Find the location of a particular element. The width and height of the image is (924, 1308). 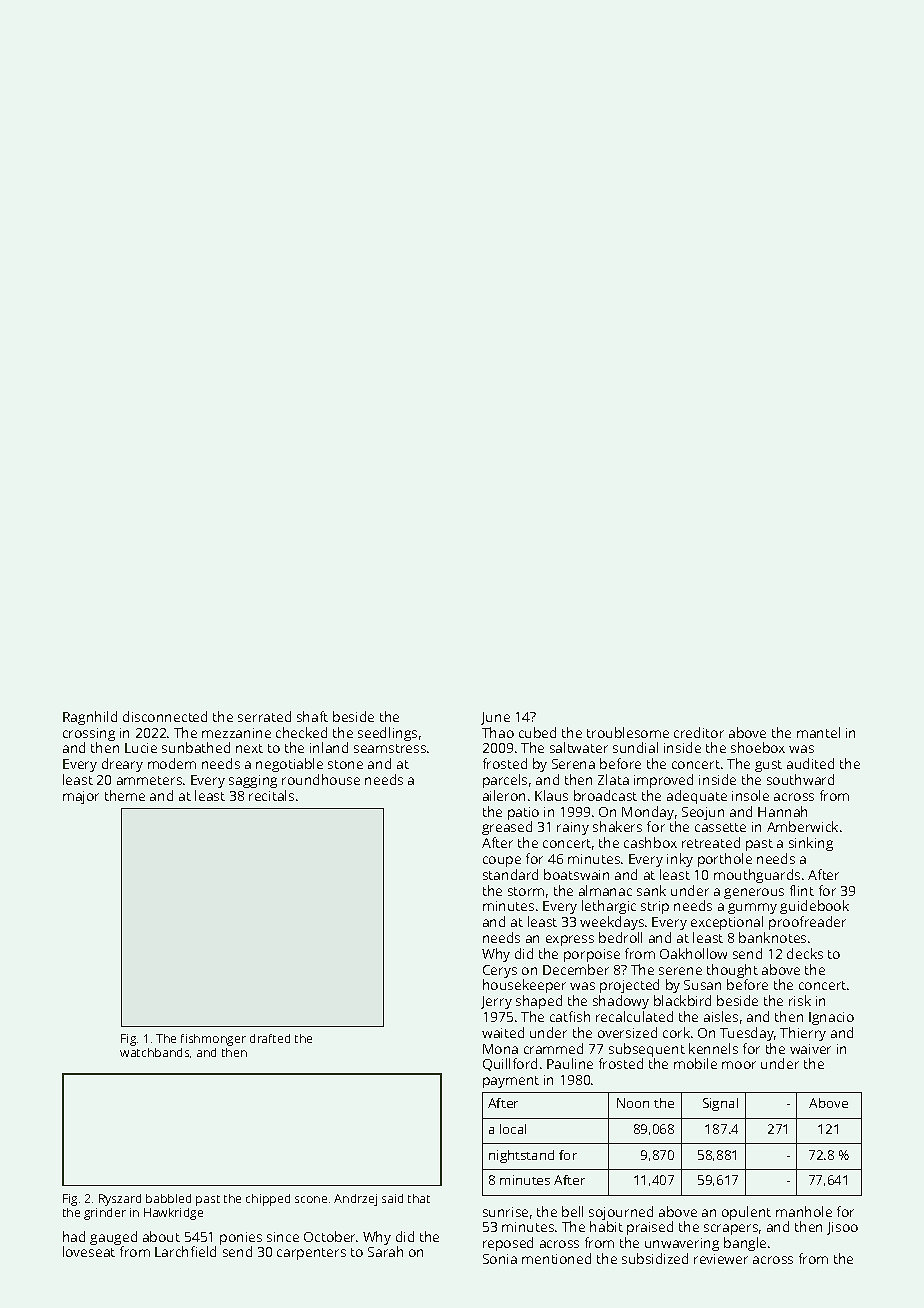

Serena is located at coordinates (573, 764).
